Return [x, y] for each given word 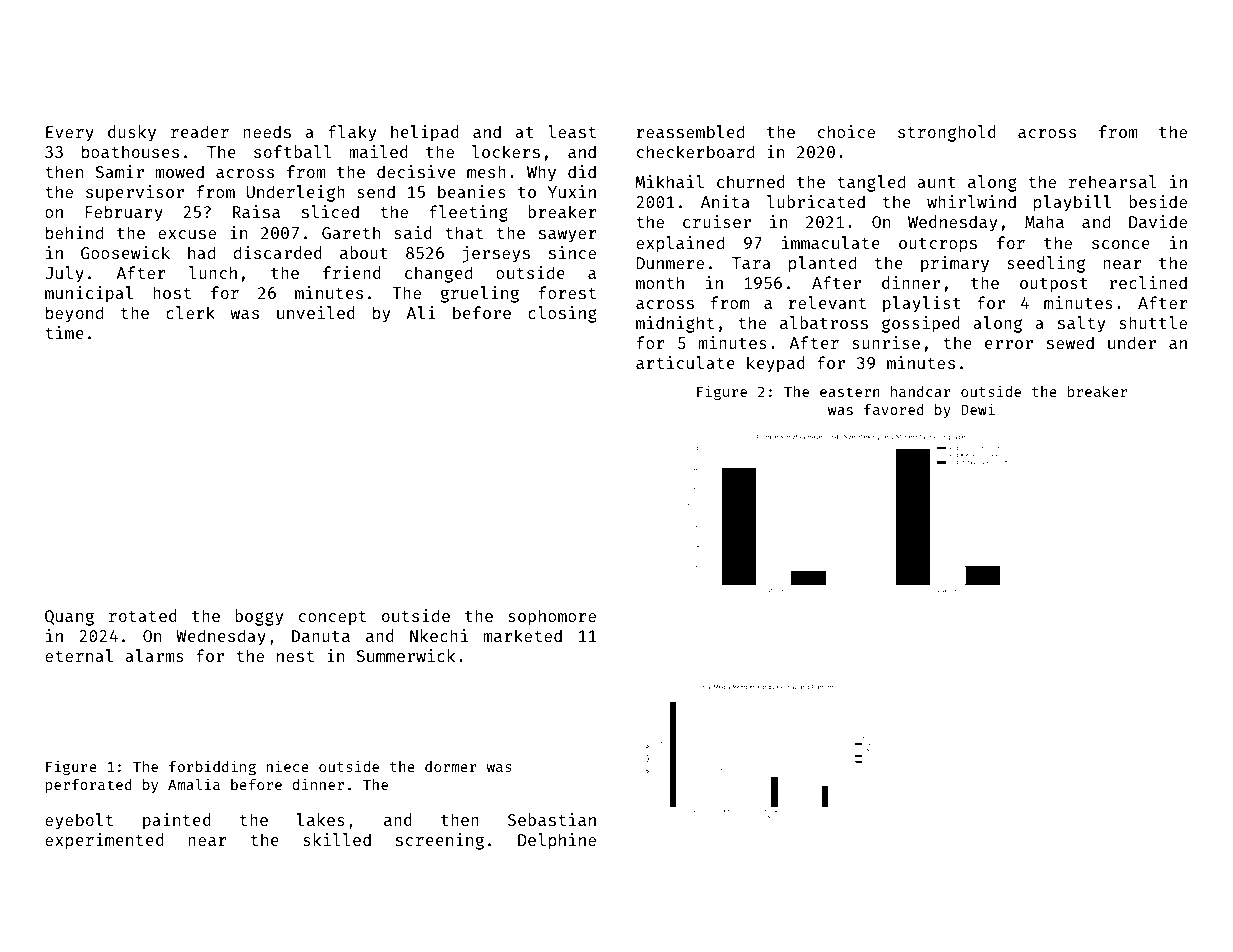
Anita [725, 201]
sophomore [552, 617]
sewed [1070, 342]
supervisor [135, 193]
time [64, 332]
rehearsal [1113, 181]
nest [295, 656]
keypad [776, 364]
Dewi [978, 409]
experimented [104, 841]
